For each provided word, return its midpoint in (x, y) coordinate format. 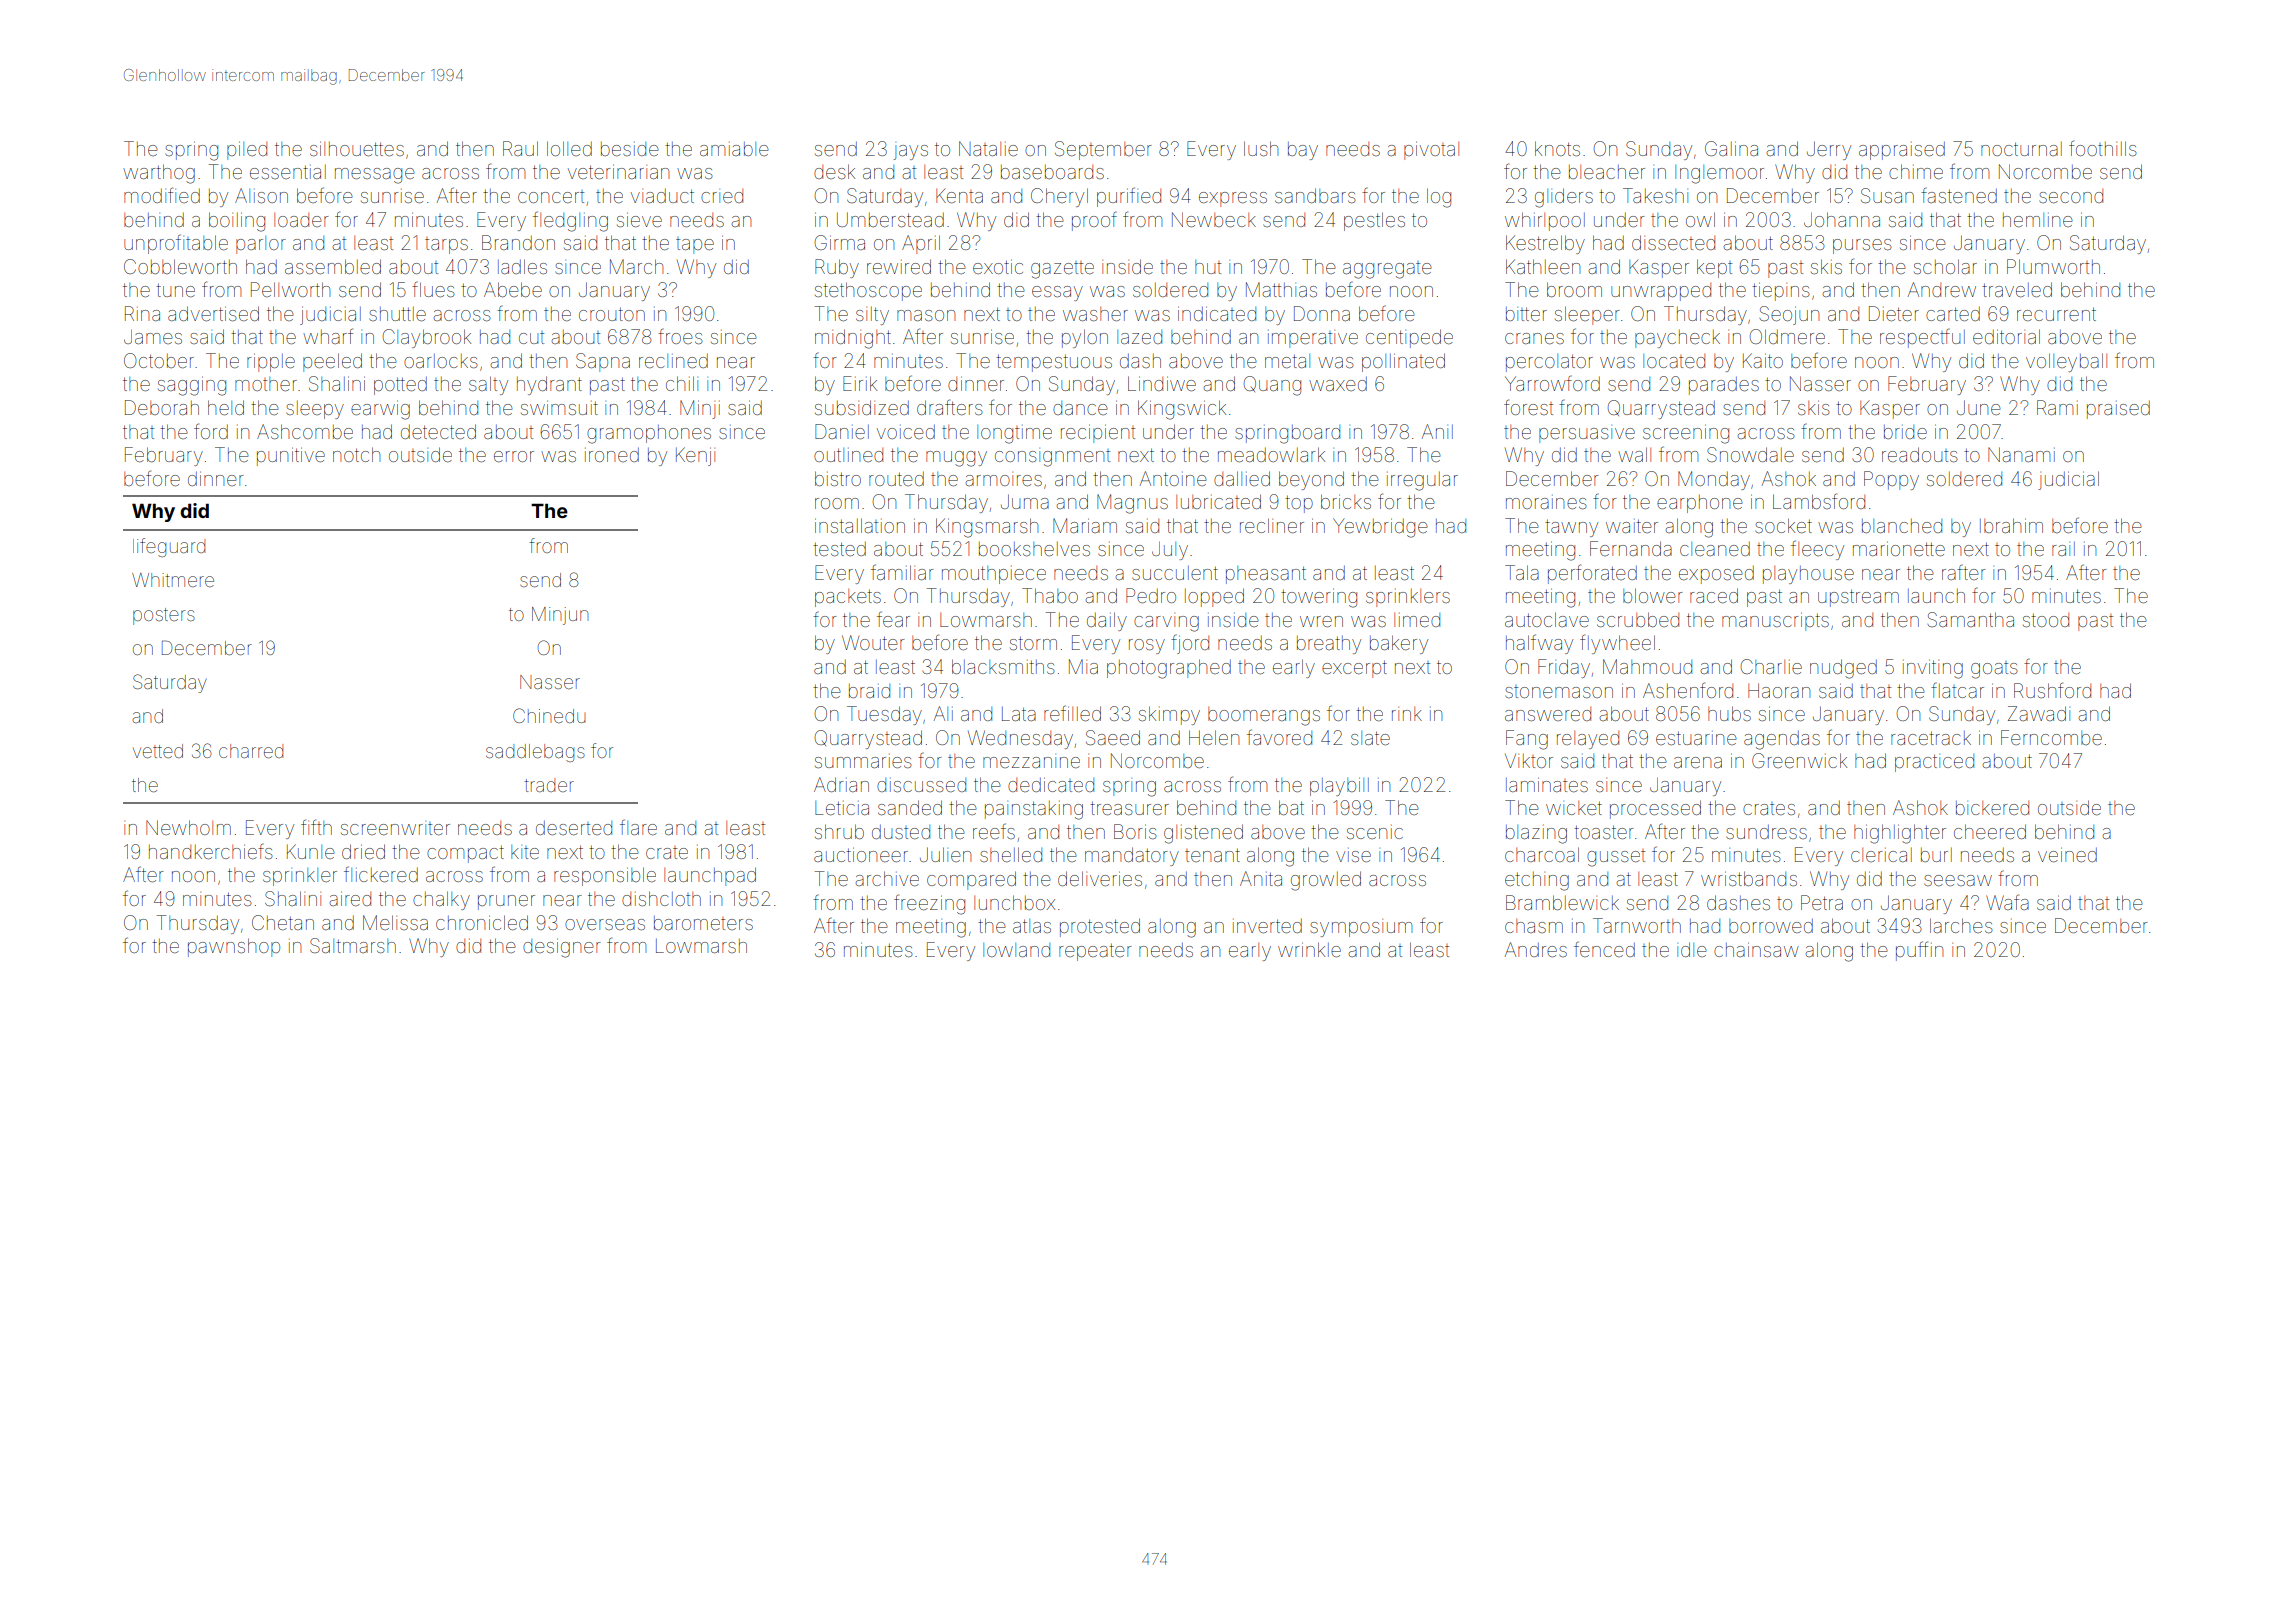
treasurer (1129, 808)
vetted (158, 751)
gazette (1062, 270)
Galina (1731, 148)
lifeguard (169, 547)
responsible (605, 876)
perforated (1592, 574)
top (1299, 504)
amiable (734, 149)
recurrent (2056, 314)
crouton (612, 314)
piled (247, 151)
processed (1655, 809)
